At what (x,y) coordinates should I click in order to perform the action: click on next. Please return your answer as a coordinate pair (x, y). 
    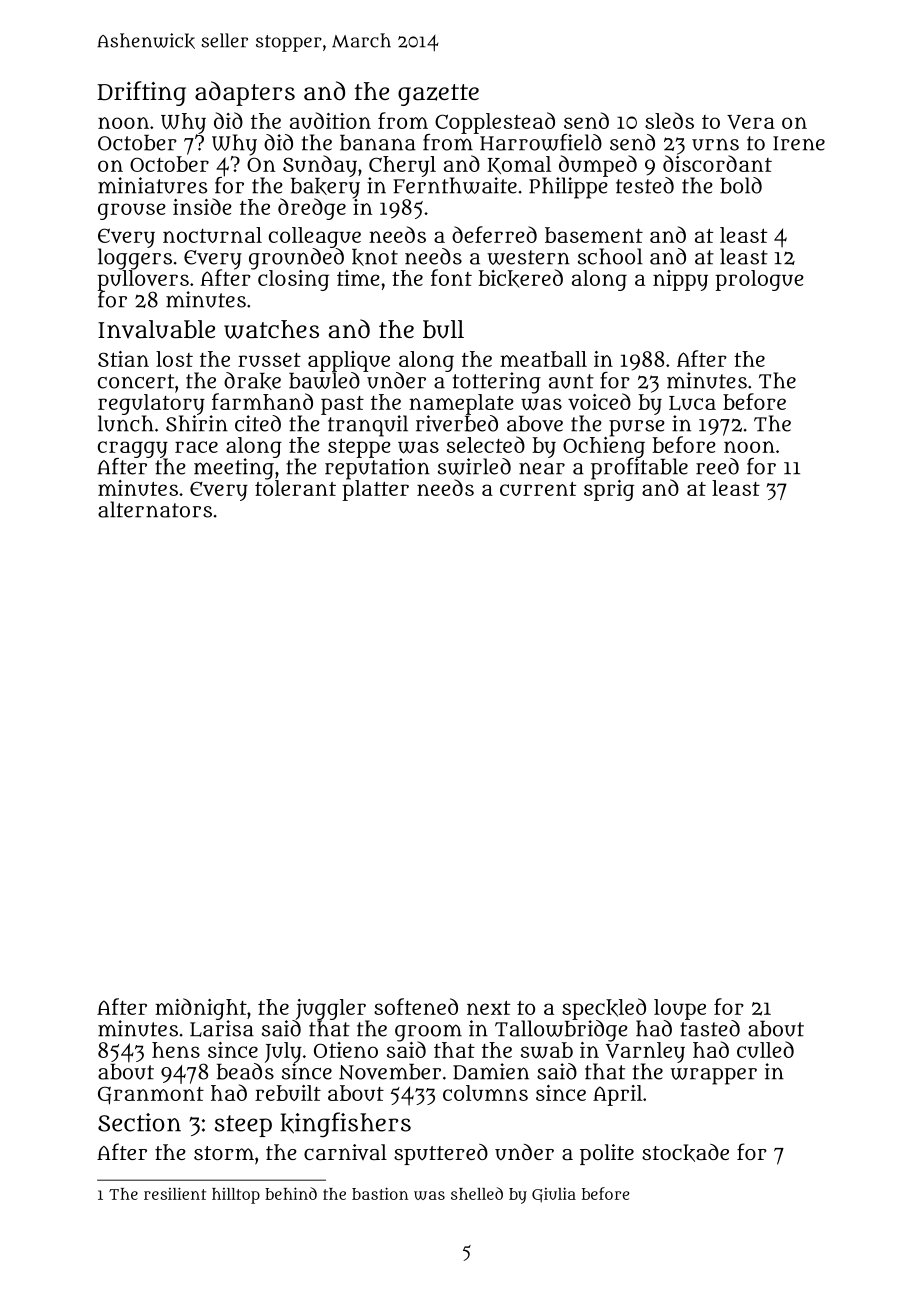
    Looking at the image, I should click on (488, 1008).
